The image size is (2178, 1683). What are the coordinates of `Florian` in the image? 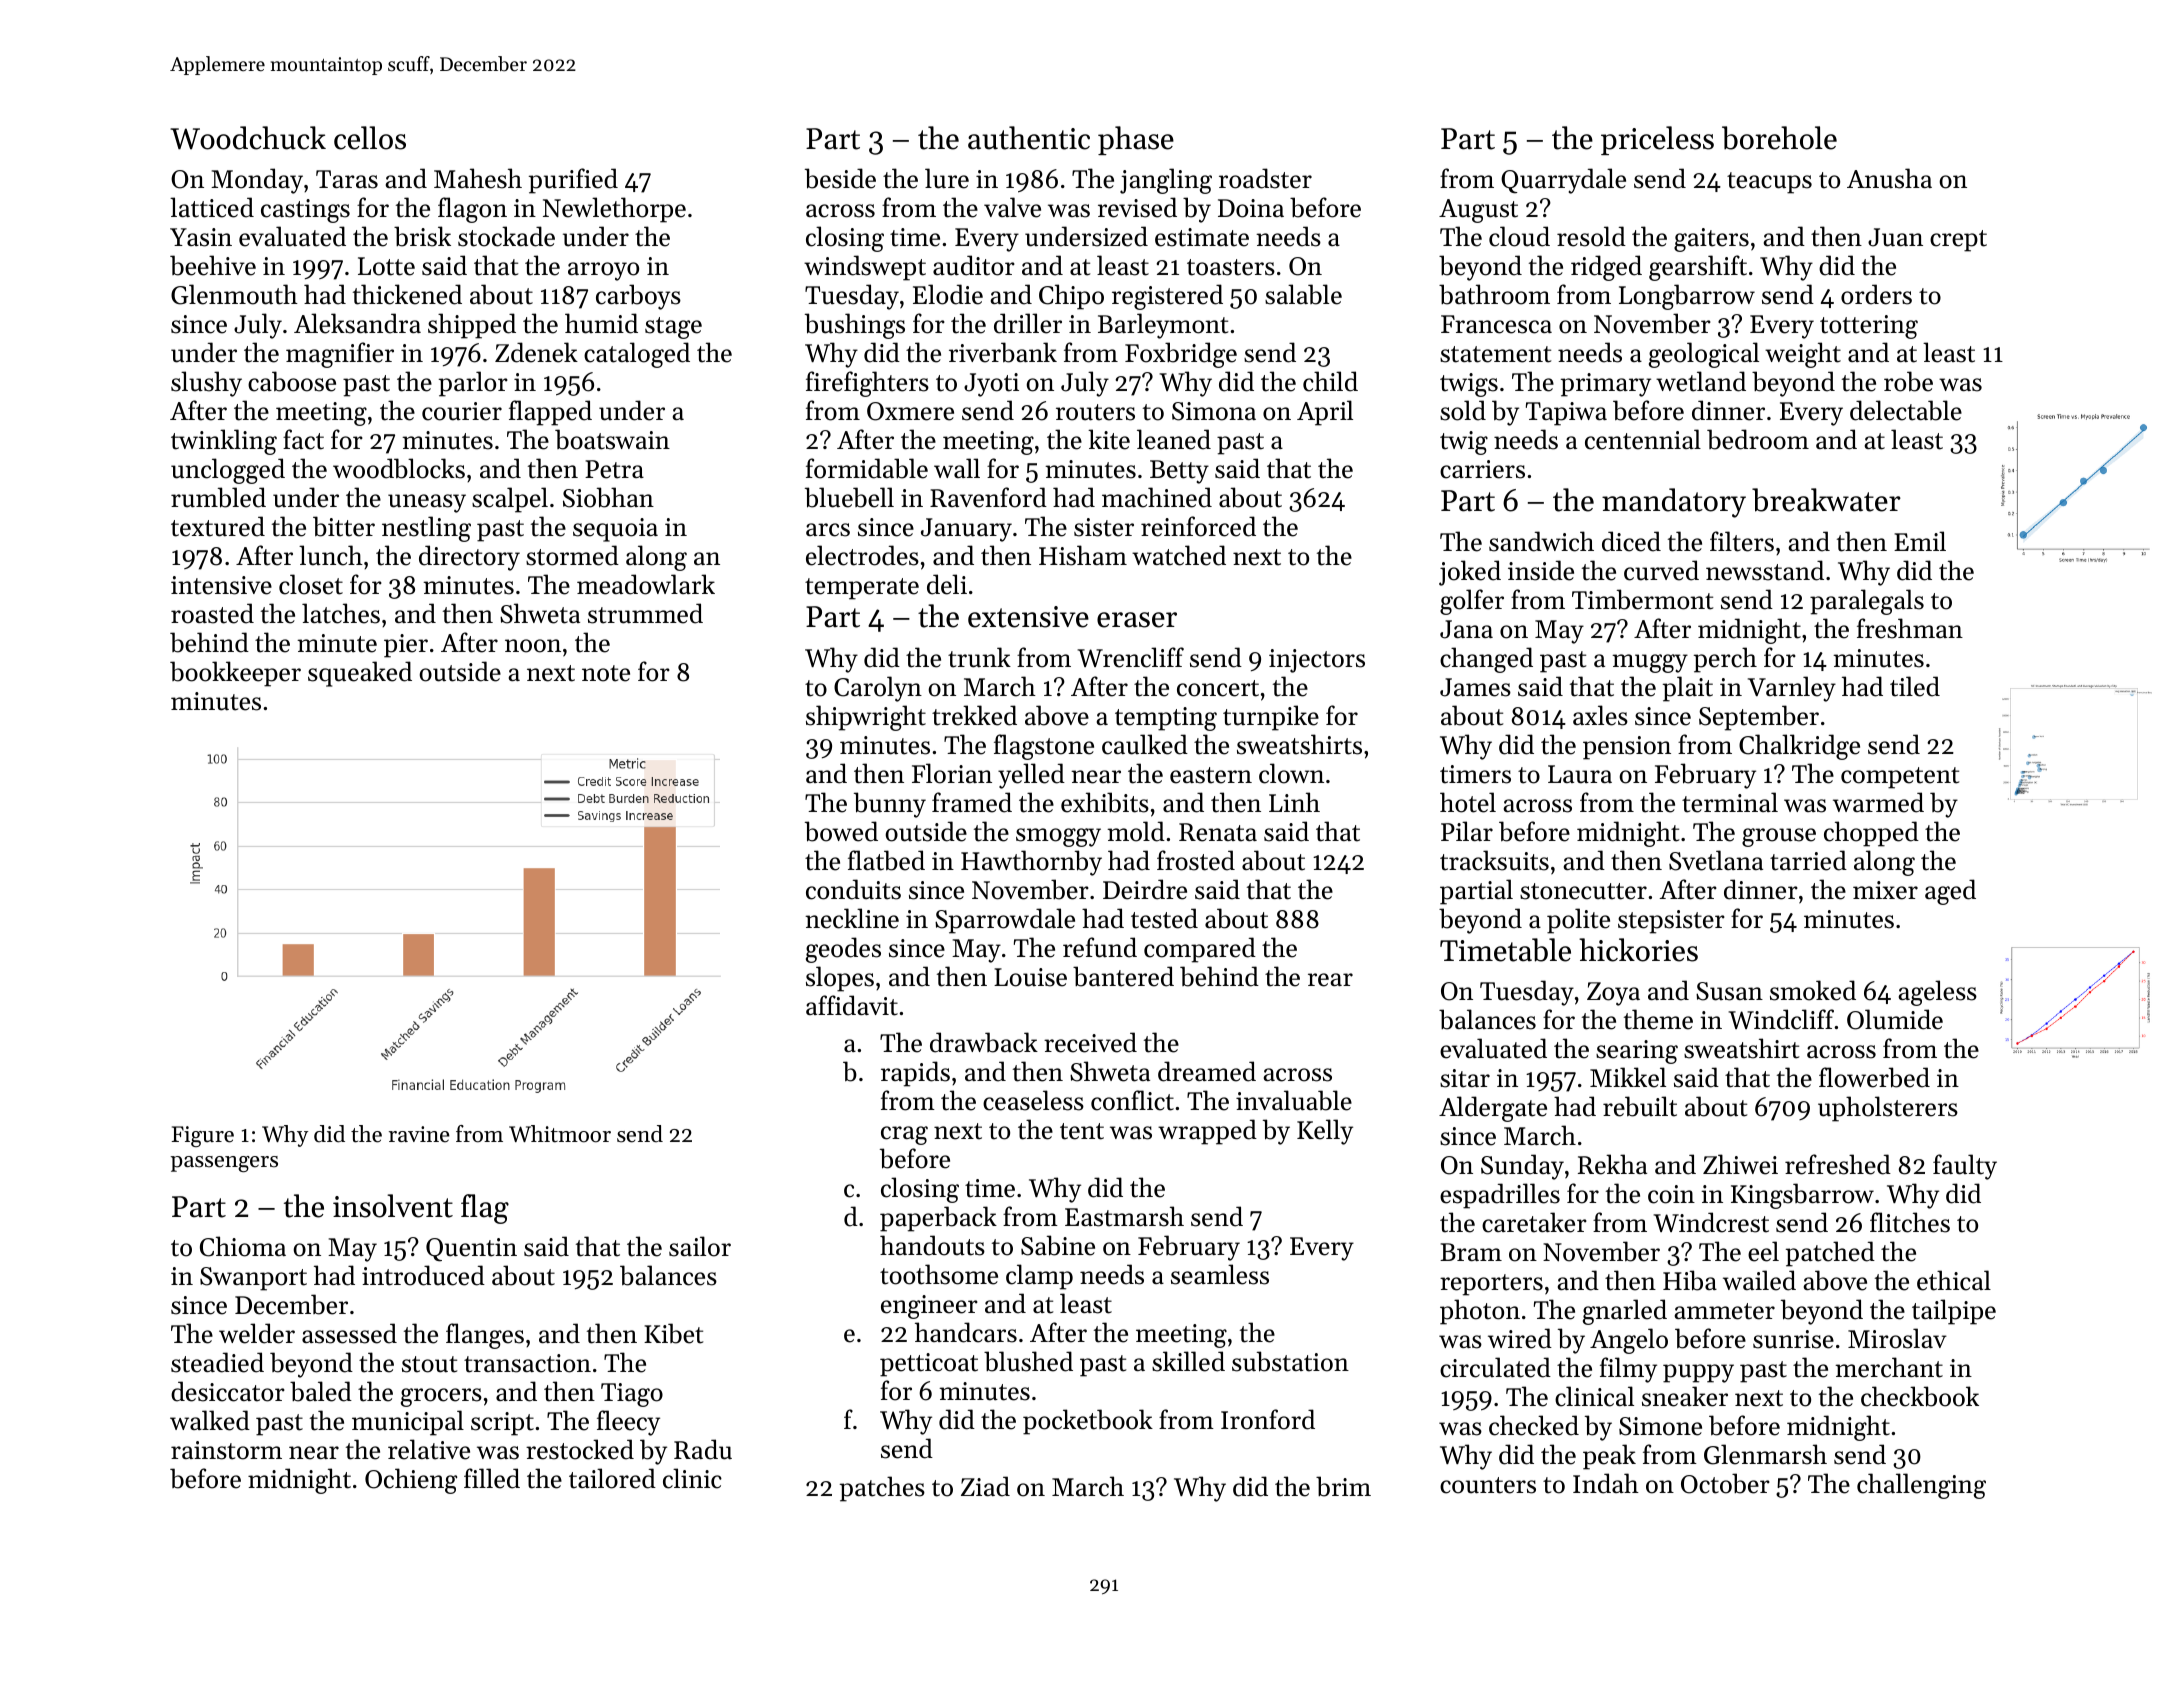 It's located at (952, 773).
